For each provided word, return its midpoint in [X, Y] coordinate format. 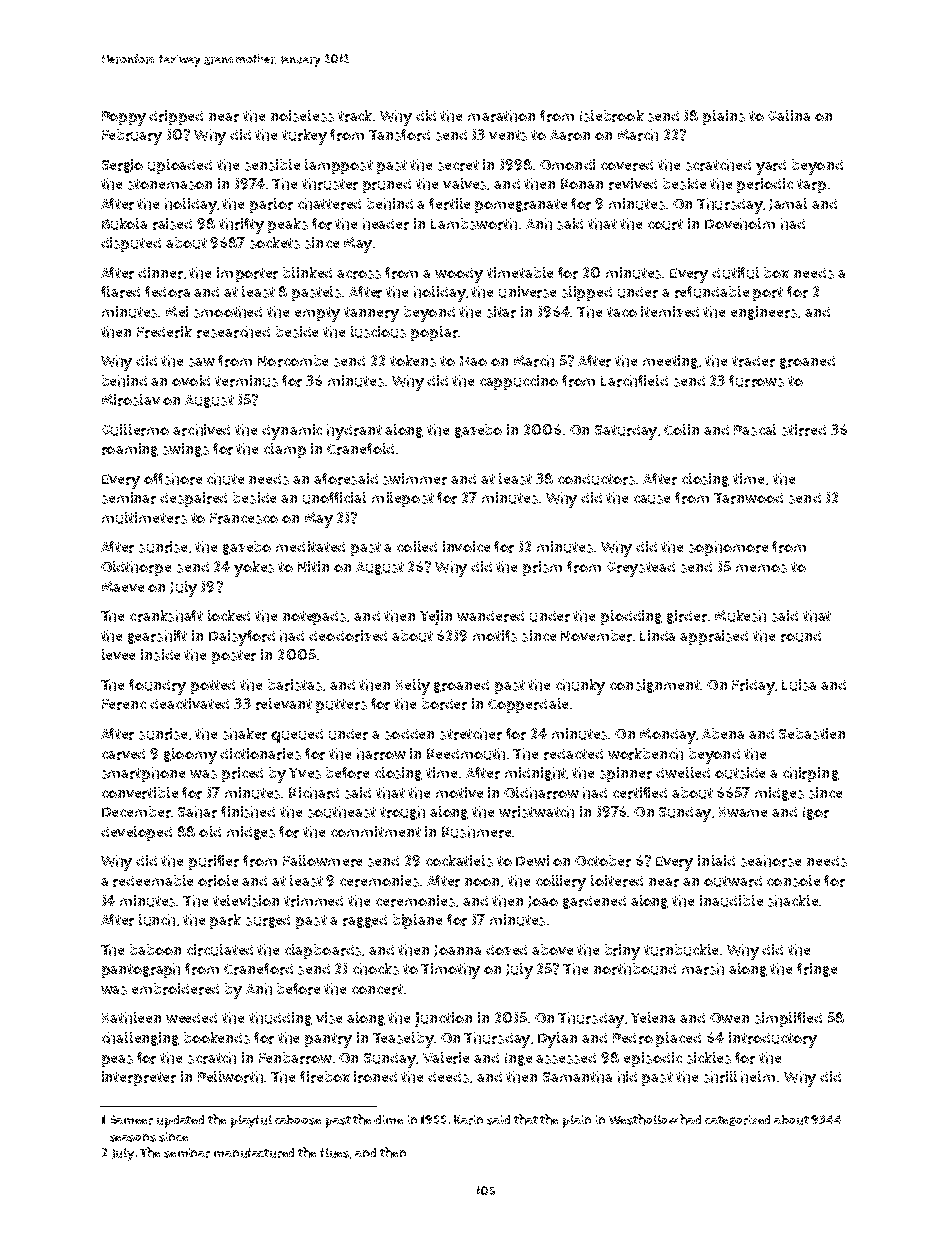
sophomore [728, 548]
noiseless [302, 116]
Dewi [532, 860]
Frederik [164, 332]
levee [118, 654]
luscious [378, 332]
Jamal [788, 204]
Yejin [436, 617]
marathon [501, 116]
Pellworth [230, 1077]
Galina [789, 115]
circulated [220, 950]
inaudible [731, 901]
